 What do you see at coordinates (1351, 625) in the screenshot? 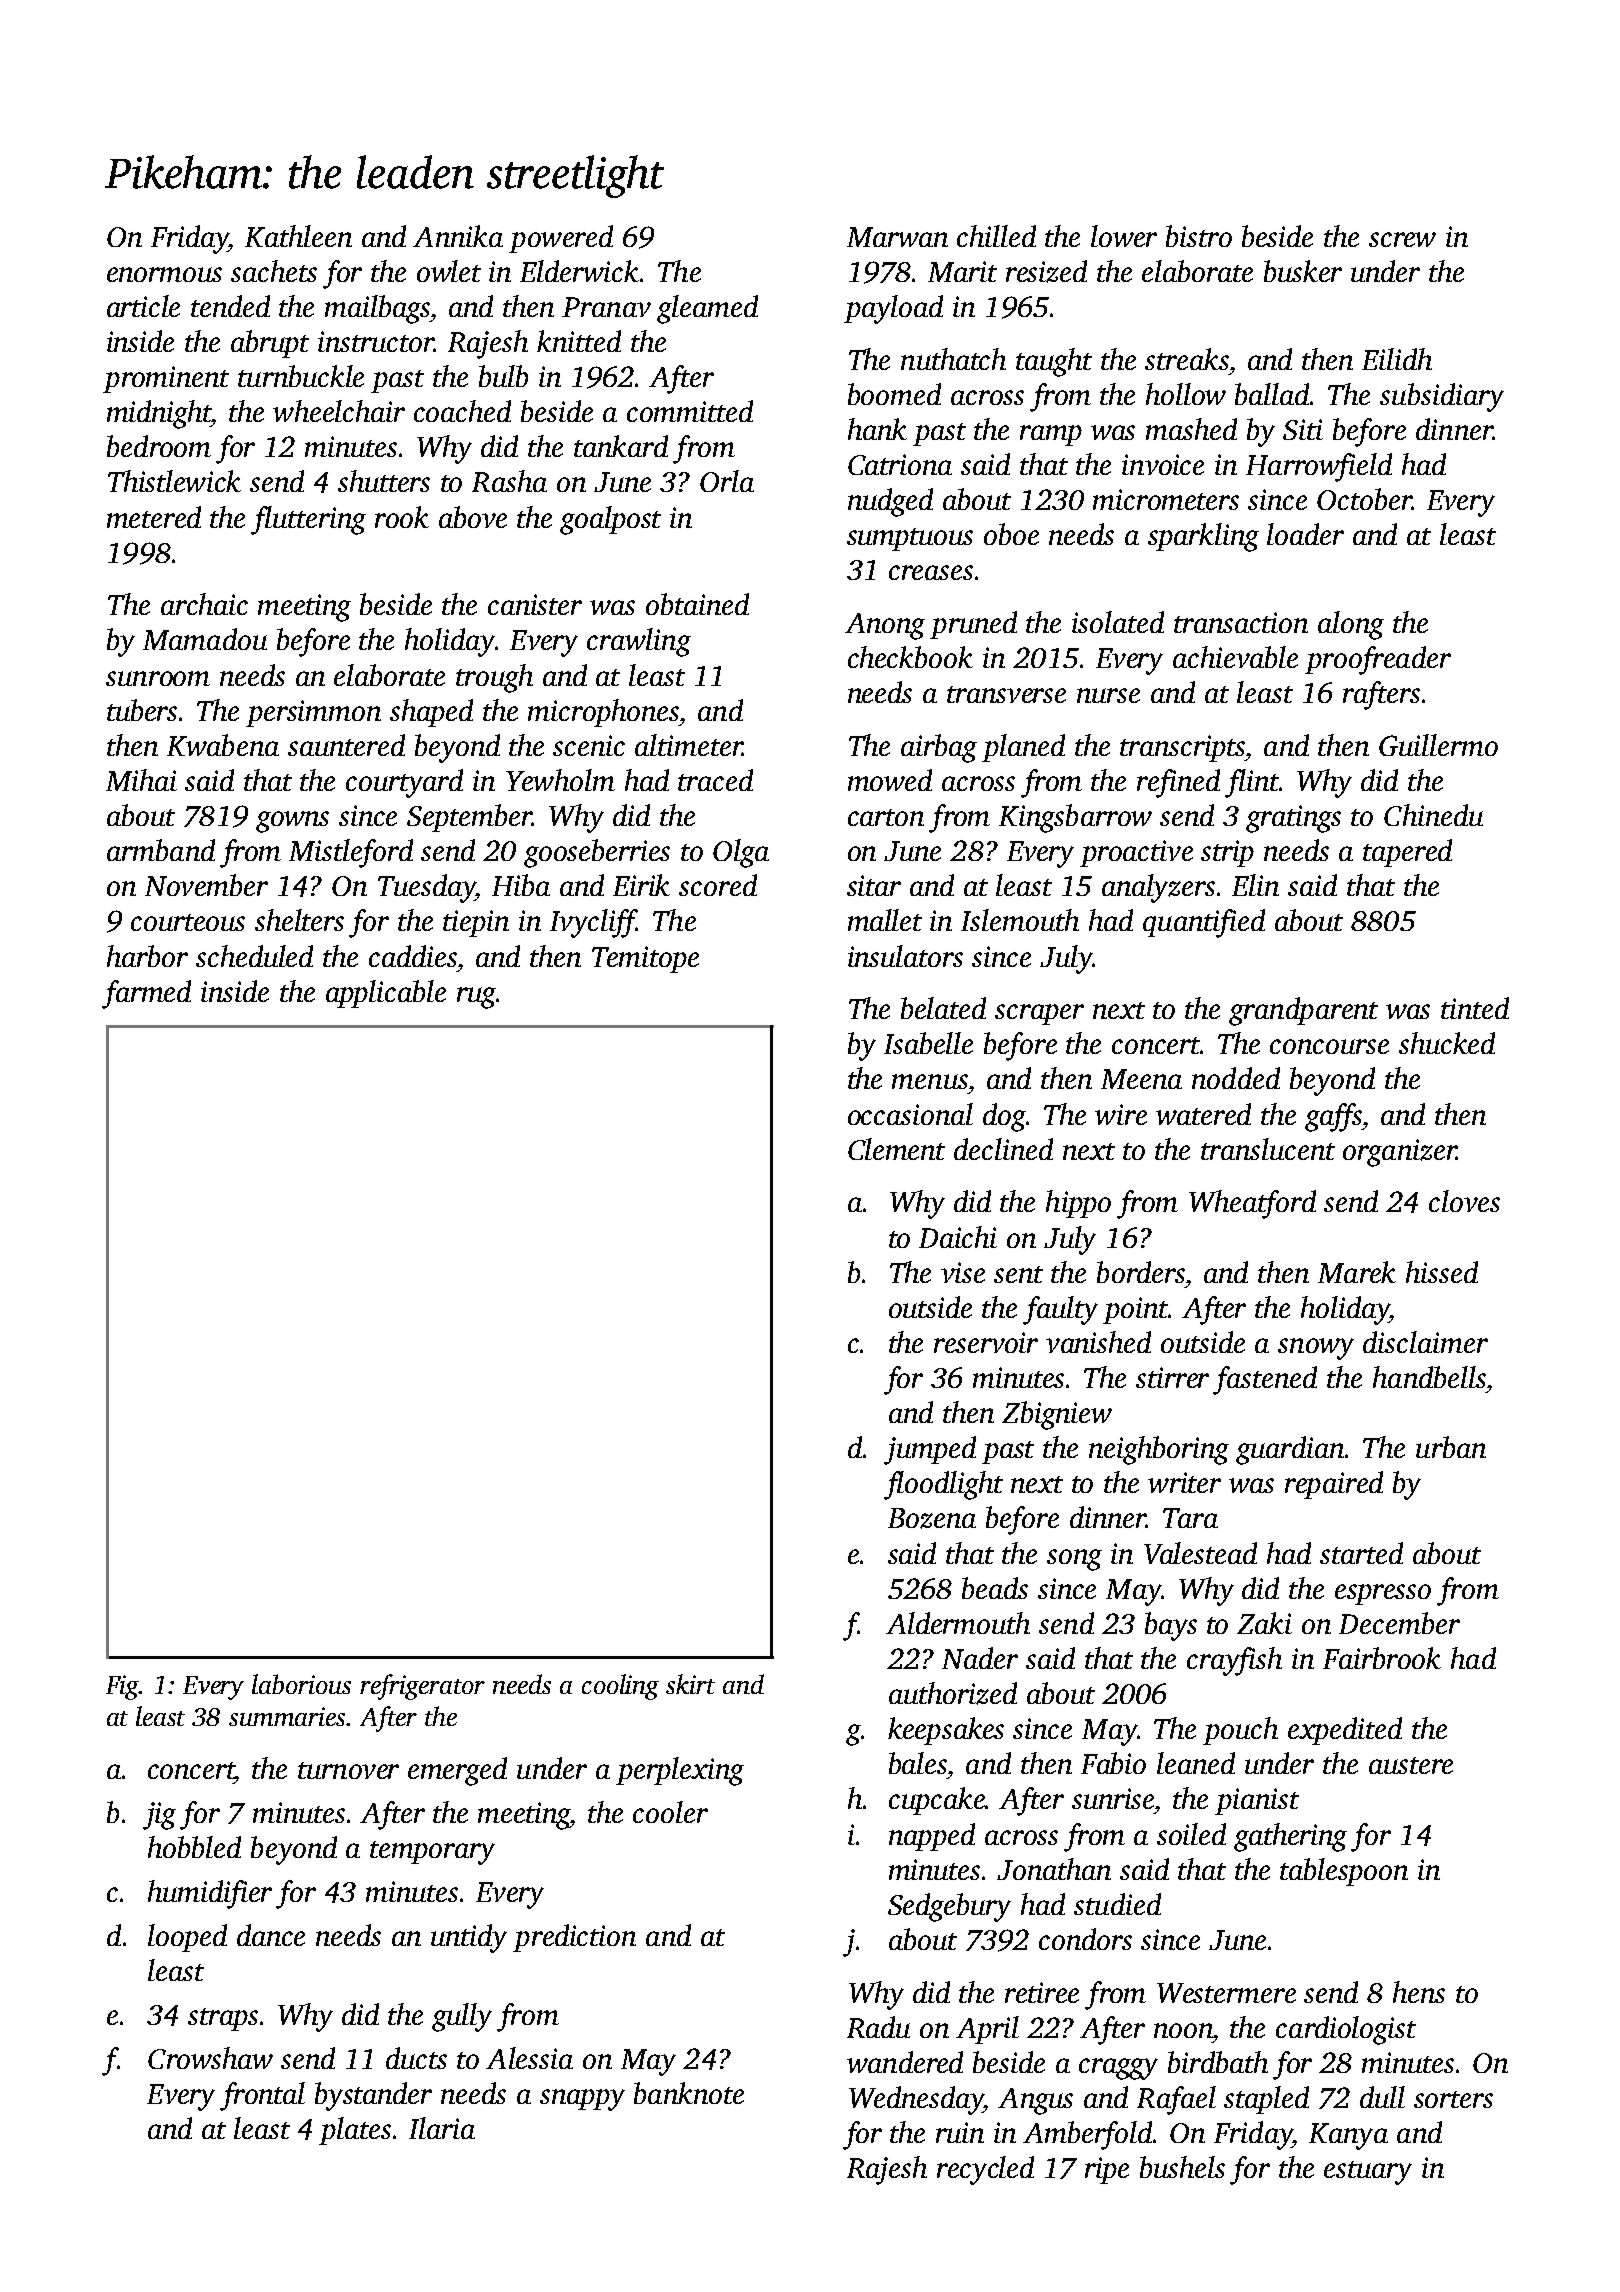
I see `along` at bounding box center [1351, 625].
